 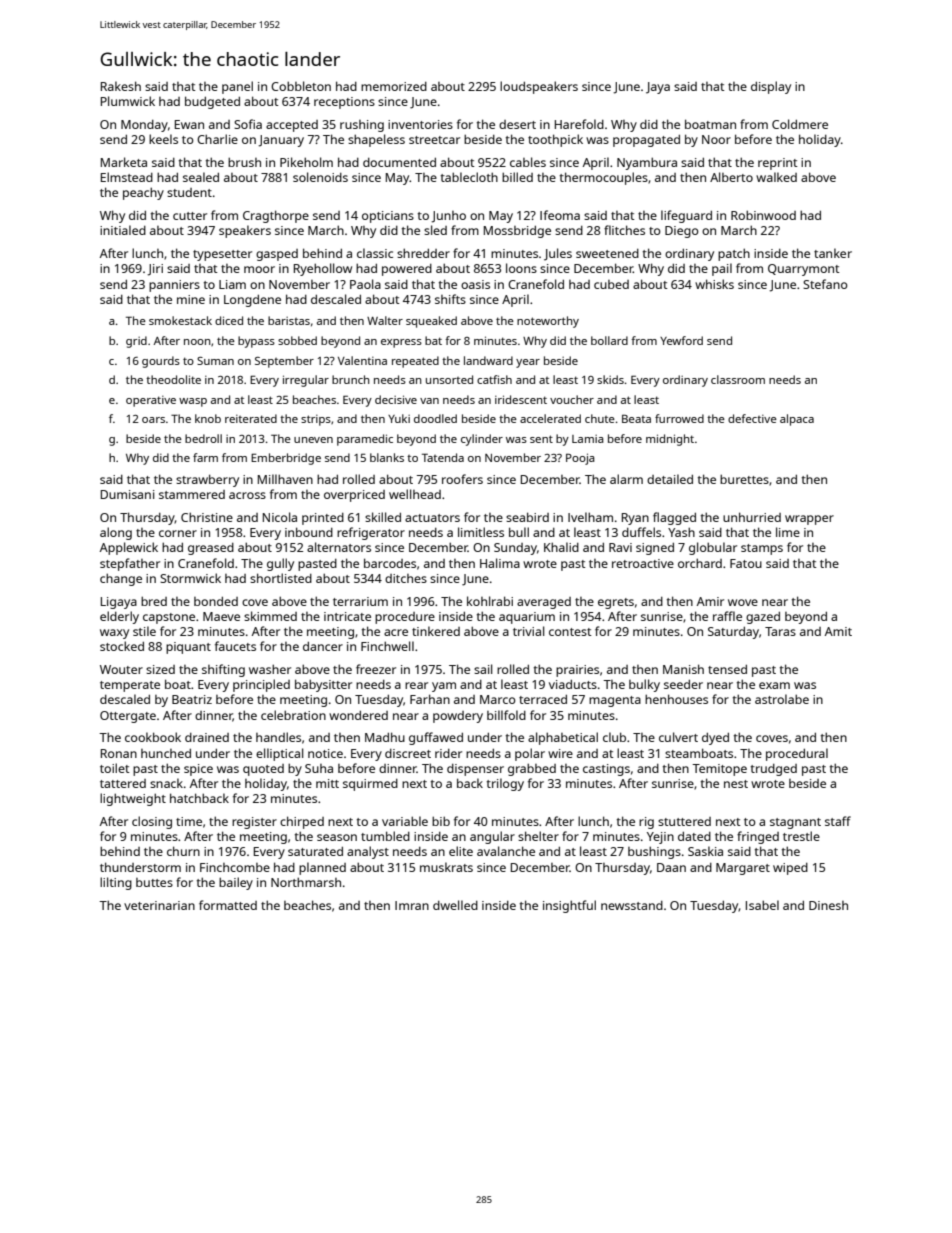 What do you see at coordinates (762, 905) in the screenshot?
I see `Isabel` at bounding box center [762, 905].
